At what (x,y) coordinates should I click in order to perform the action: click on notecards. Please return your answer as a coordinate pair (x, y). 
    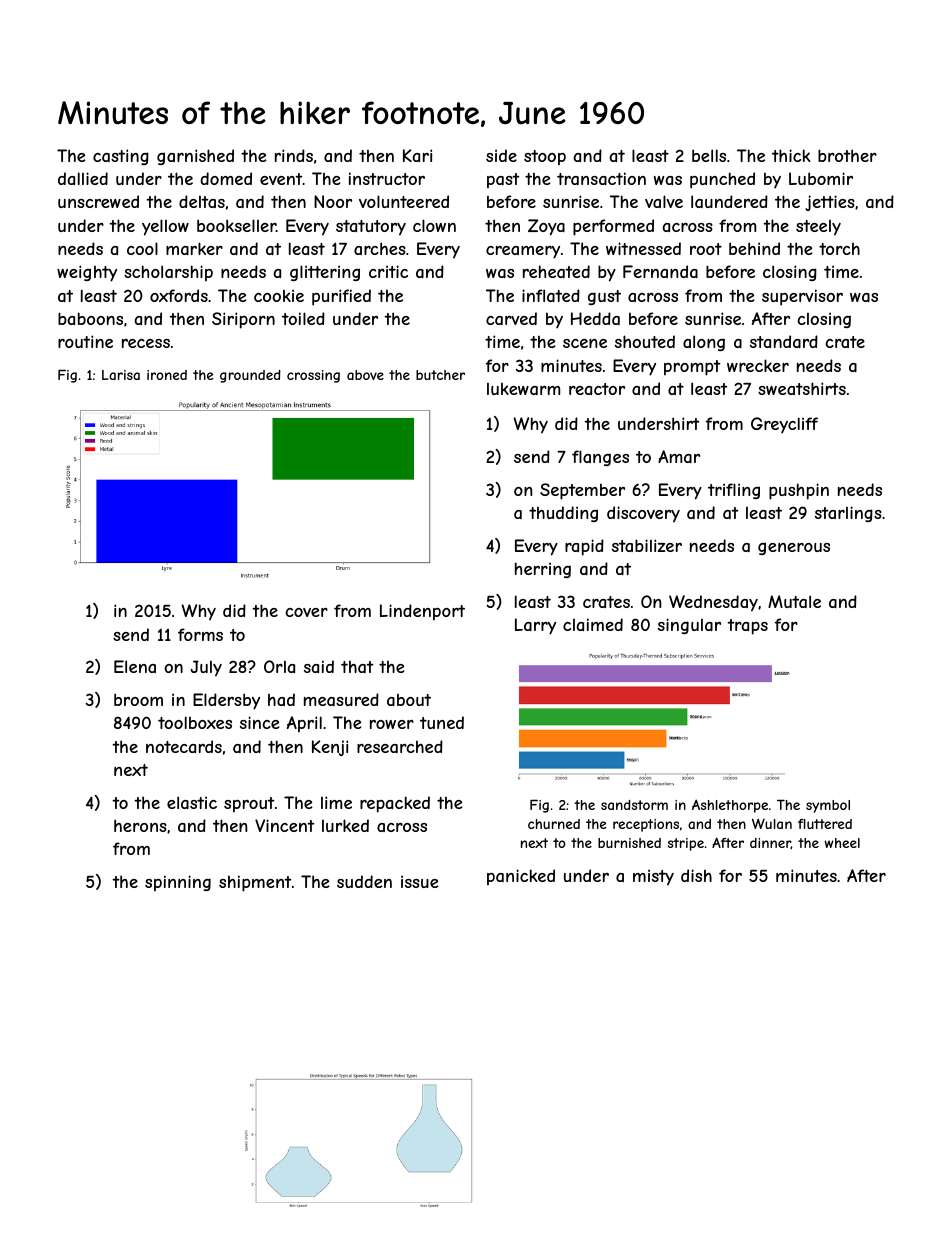
    Looking at the image, I should click on (184, 746).
